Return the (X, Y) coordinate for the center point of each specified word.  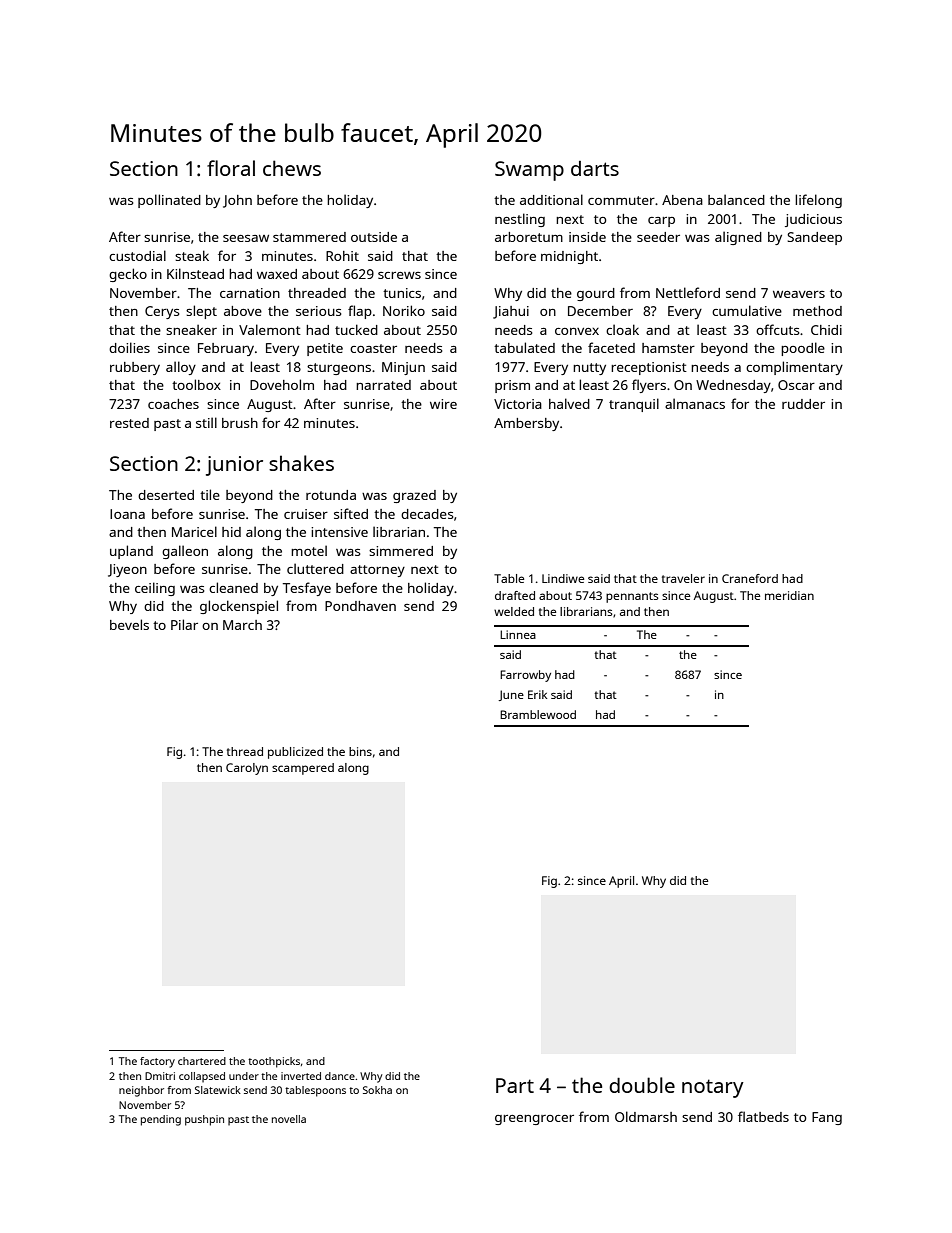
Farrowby (525, 676)
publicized (295, 753)
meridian (789, 595)
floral (231, 168)
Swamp (529, 171)
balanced (736, 199)
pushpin (204, 1120)
